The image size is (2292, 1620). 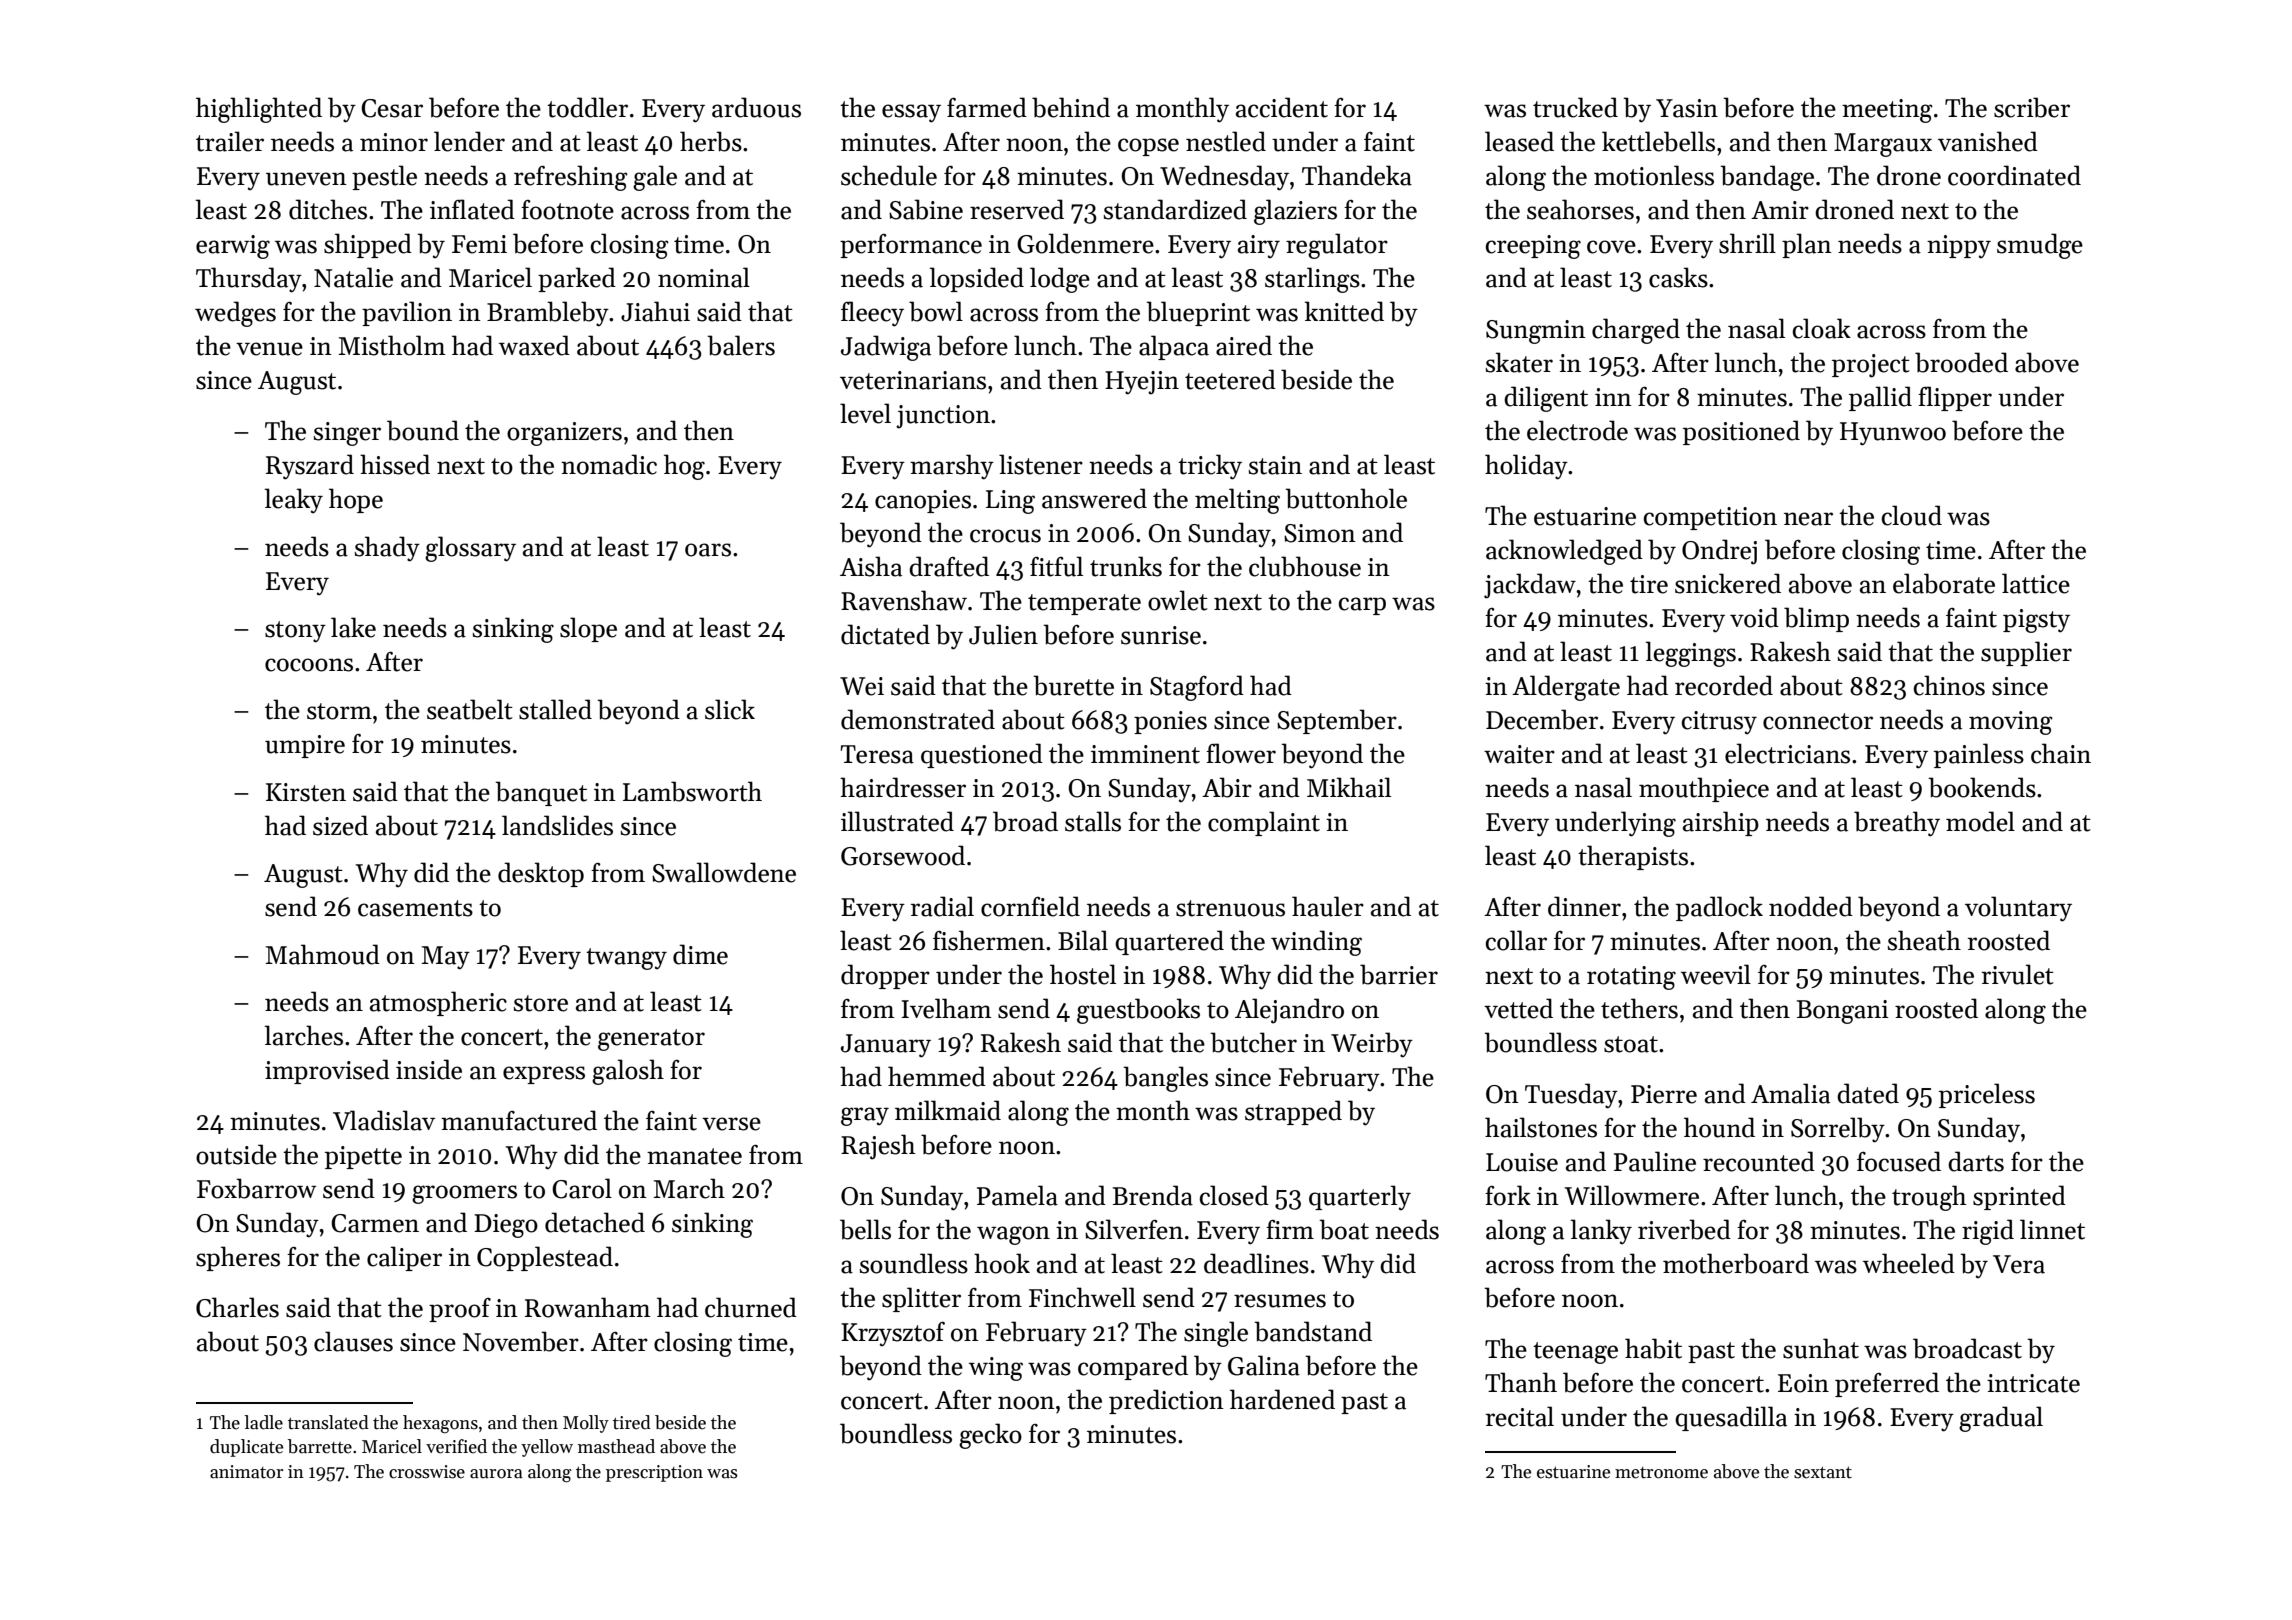 I want to click on voluntary, so click(x=2018, y=909).
